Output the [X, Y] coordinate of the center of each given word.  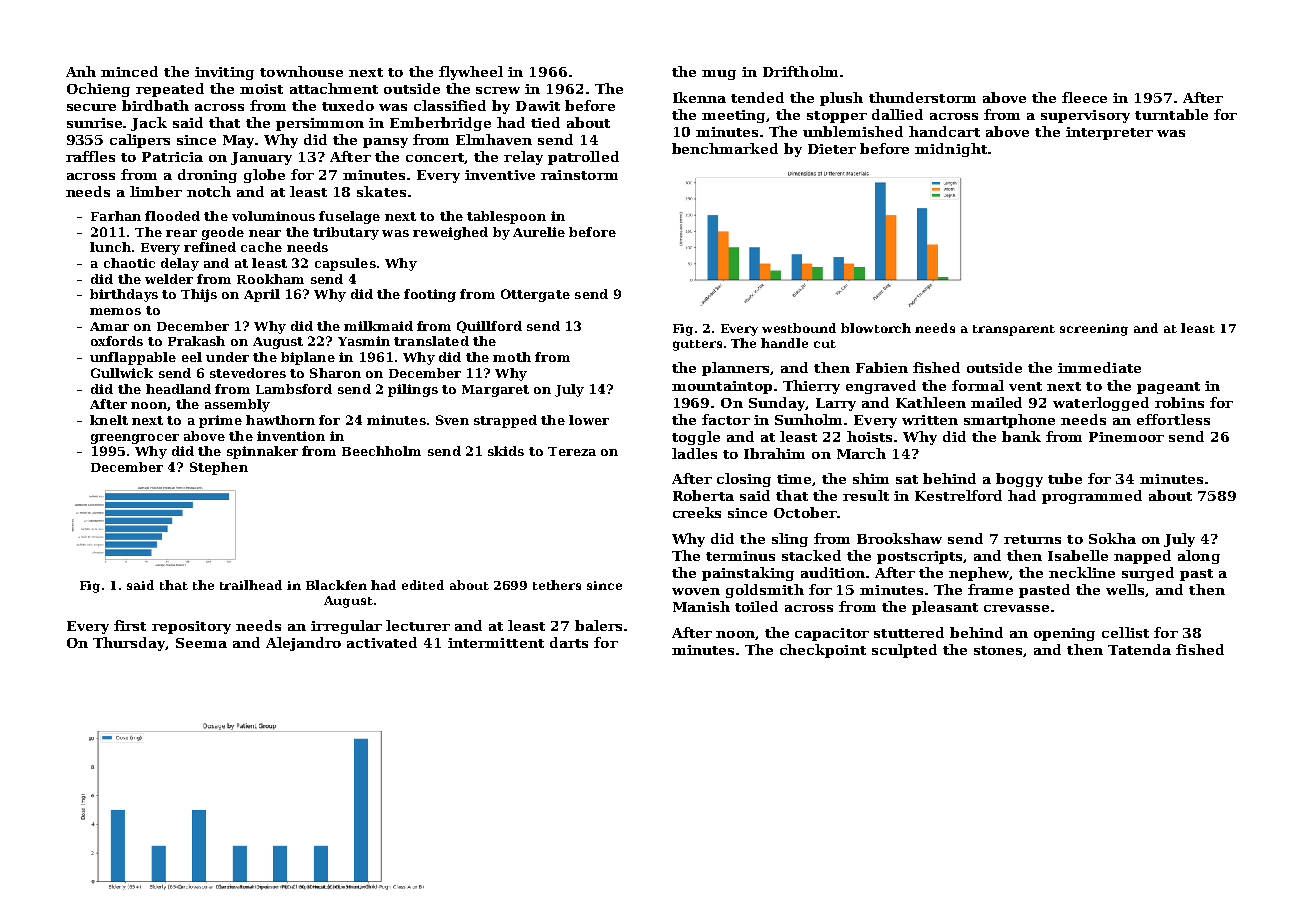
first [130, 625]
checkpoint [823, 651]
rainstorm [579, 175]
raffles [90, 156]
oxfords [117, 341]
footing [430, 295]
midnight [951, 150]
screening [1094, 330]
